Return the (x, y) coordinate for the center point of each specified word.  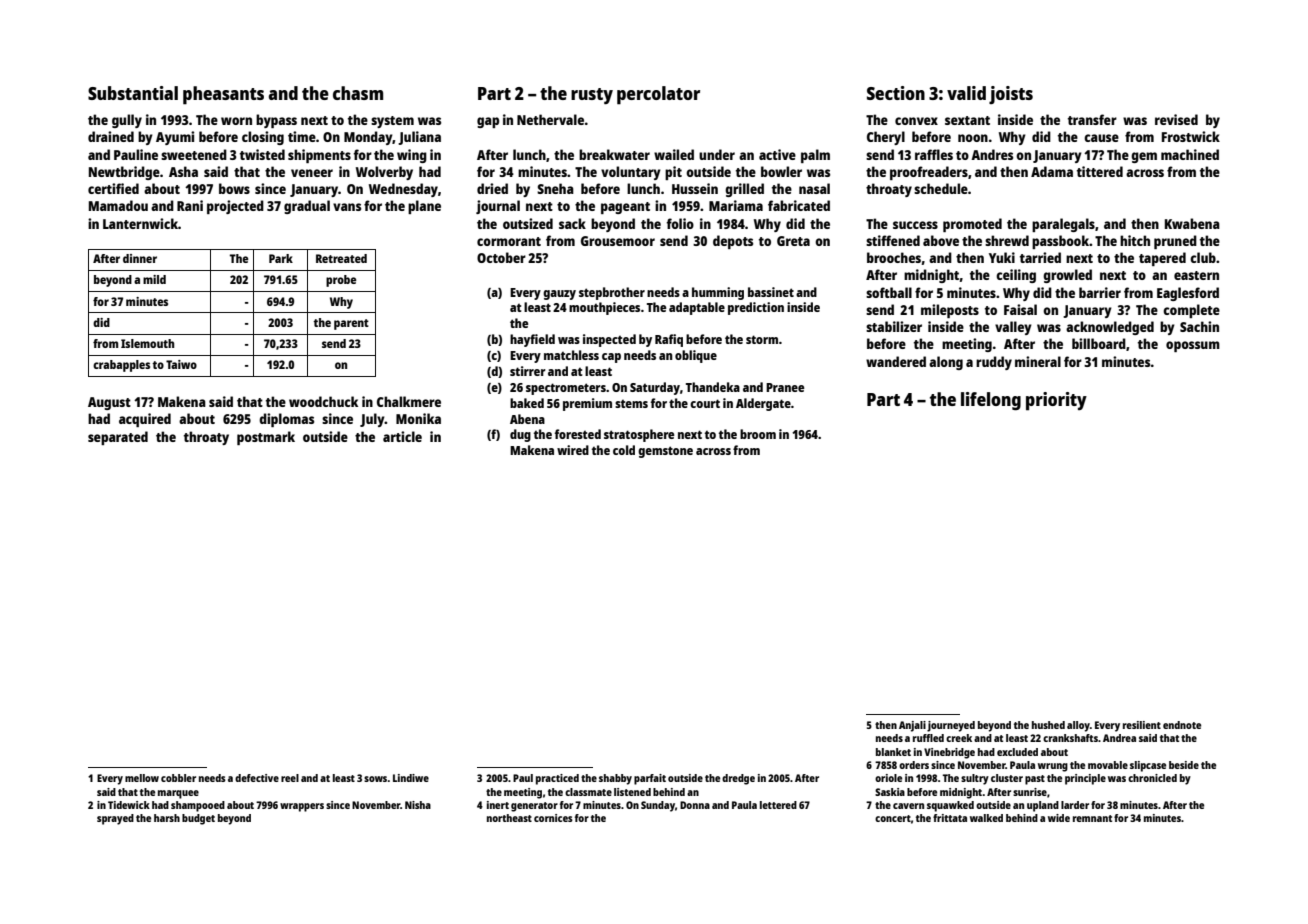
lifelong (991, 401)
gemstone (665, 452)
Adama (1052, 171)
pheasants (223, 95)
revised (1176, 119)
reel (290, 778)
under (717, 154)
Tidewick (129, 805)
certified (113, 188)
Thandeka (713, 387)
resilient (1142, 725)
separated (118, 438)
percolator (658, 95)
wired (573, 450)
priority (1056, 401)
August (109, 403)
